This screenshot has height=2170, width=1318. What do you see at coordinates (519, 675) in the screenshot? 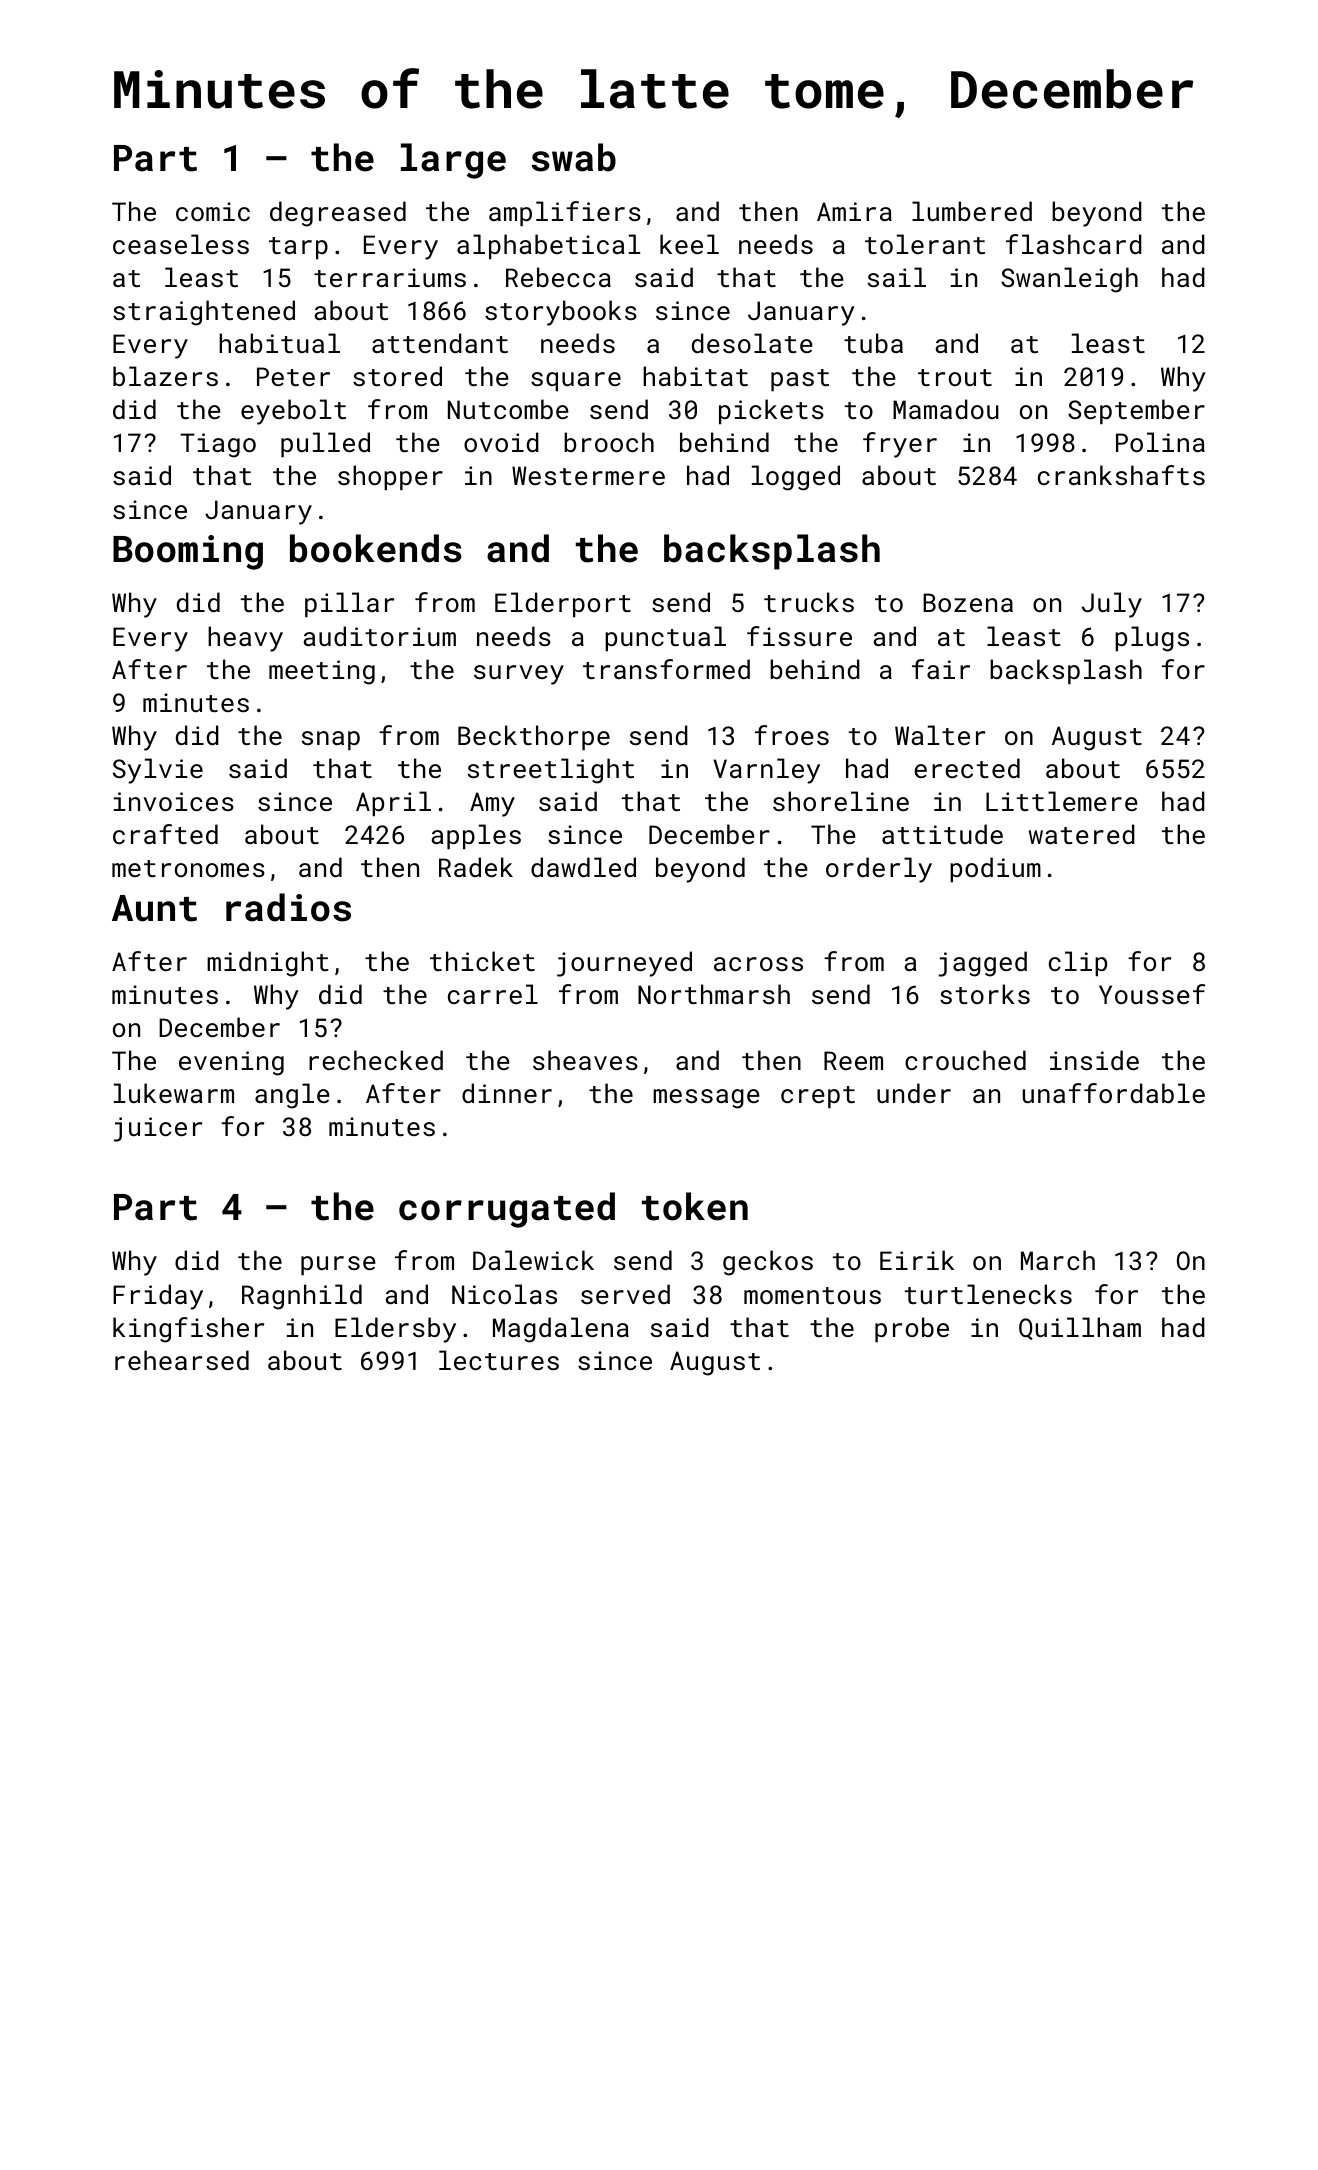
I see `survey` at bounding box center [519, 675].
